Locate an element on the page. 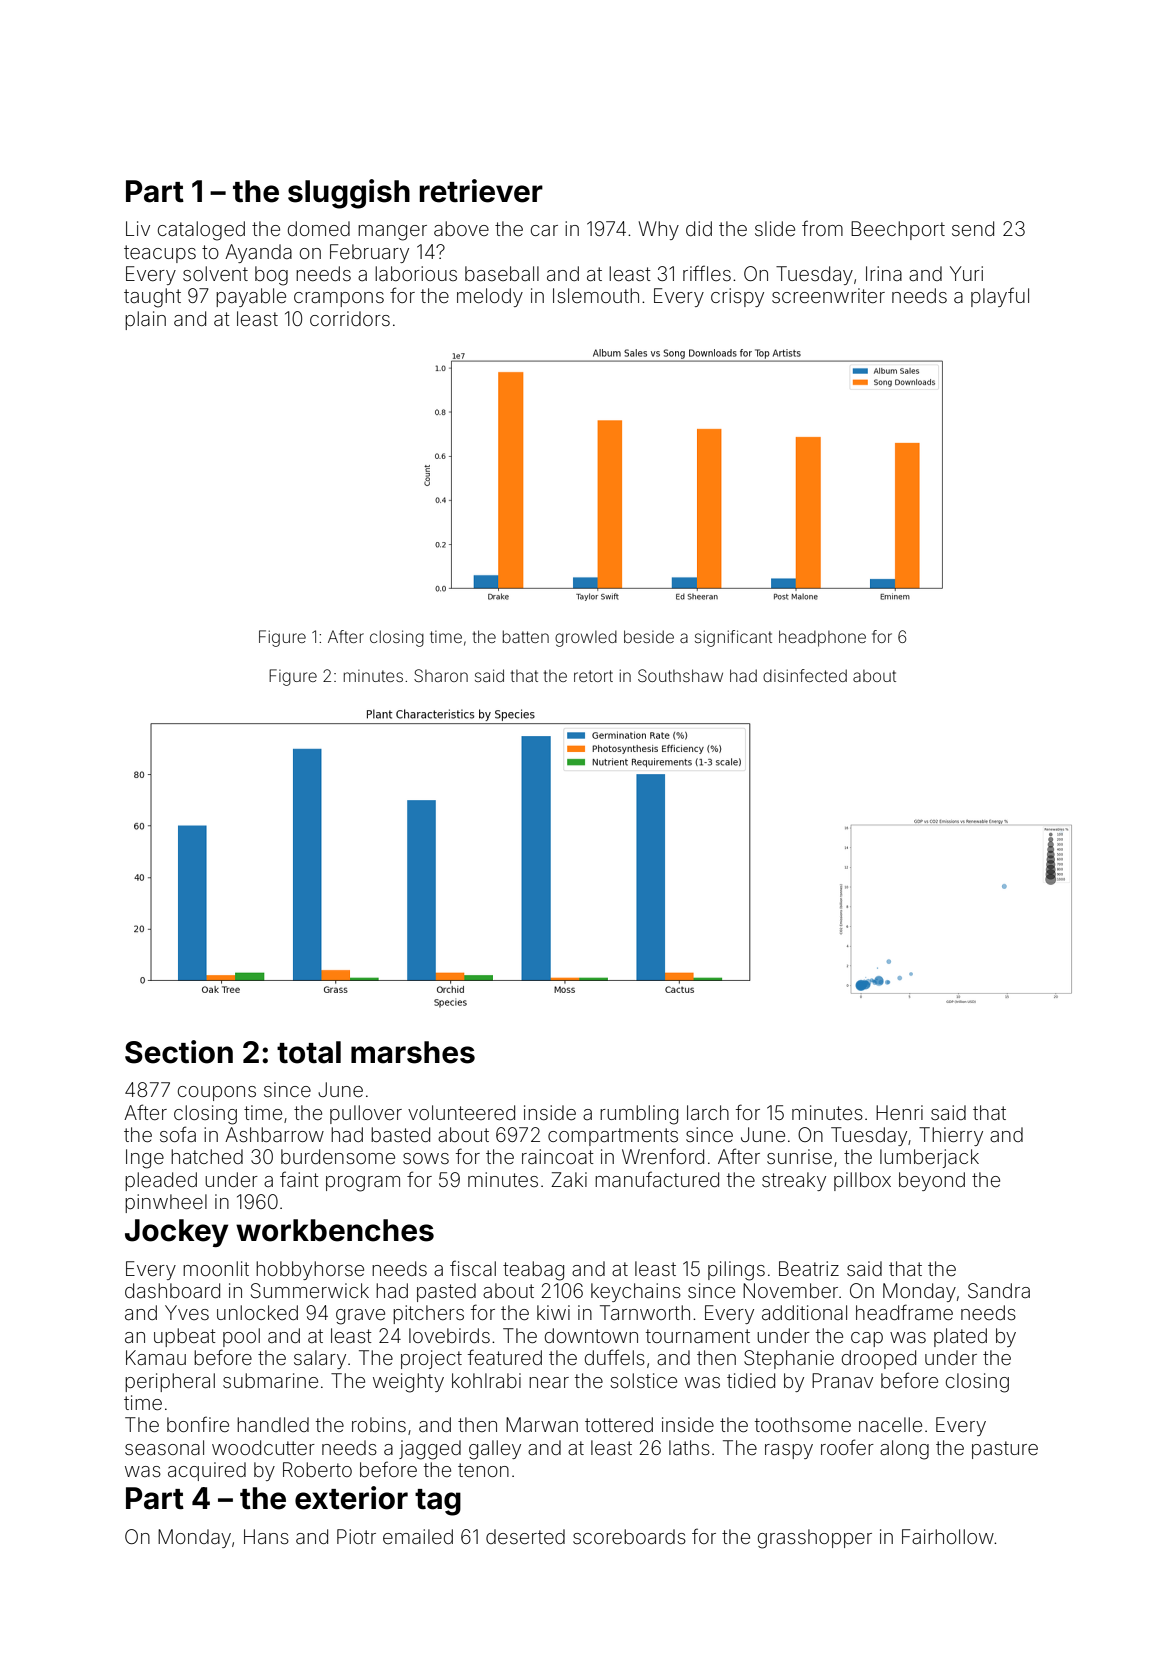 The width and height of the document is (1165, 1654). tottered is located at coordinates (619, 1424).
